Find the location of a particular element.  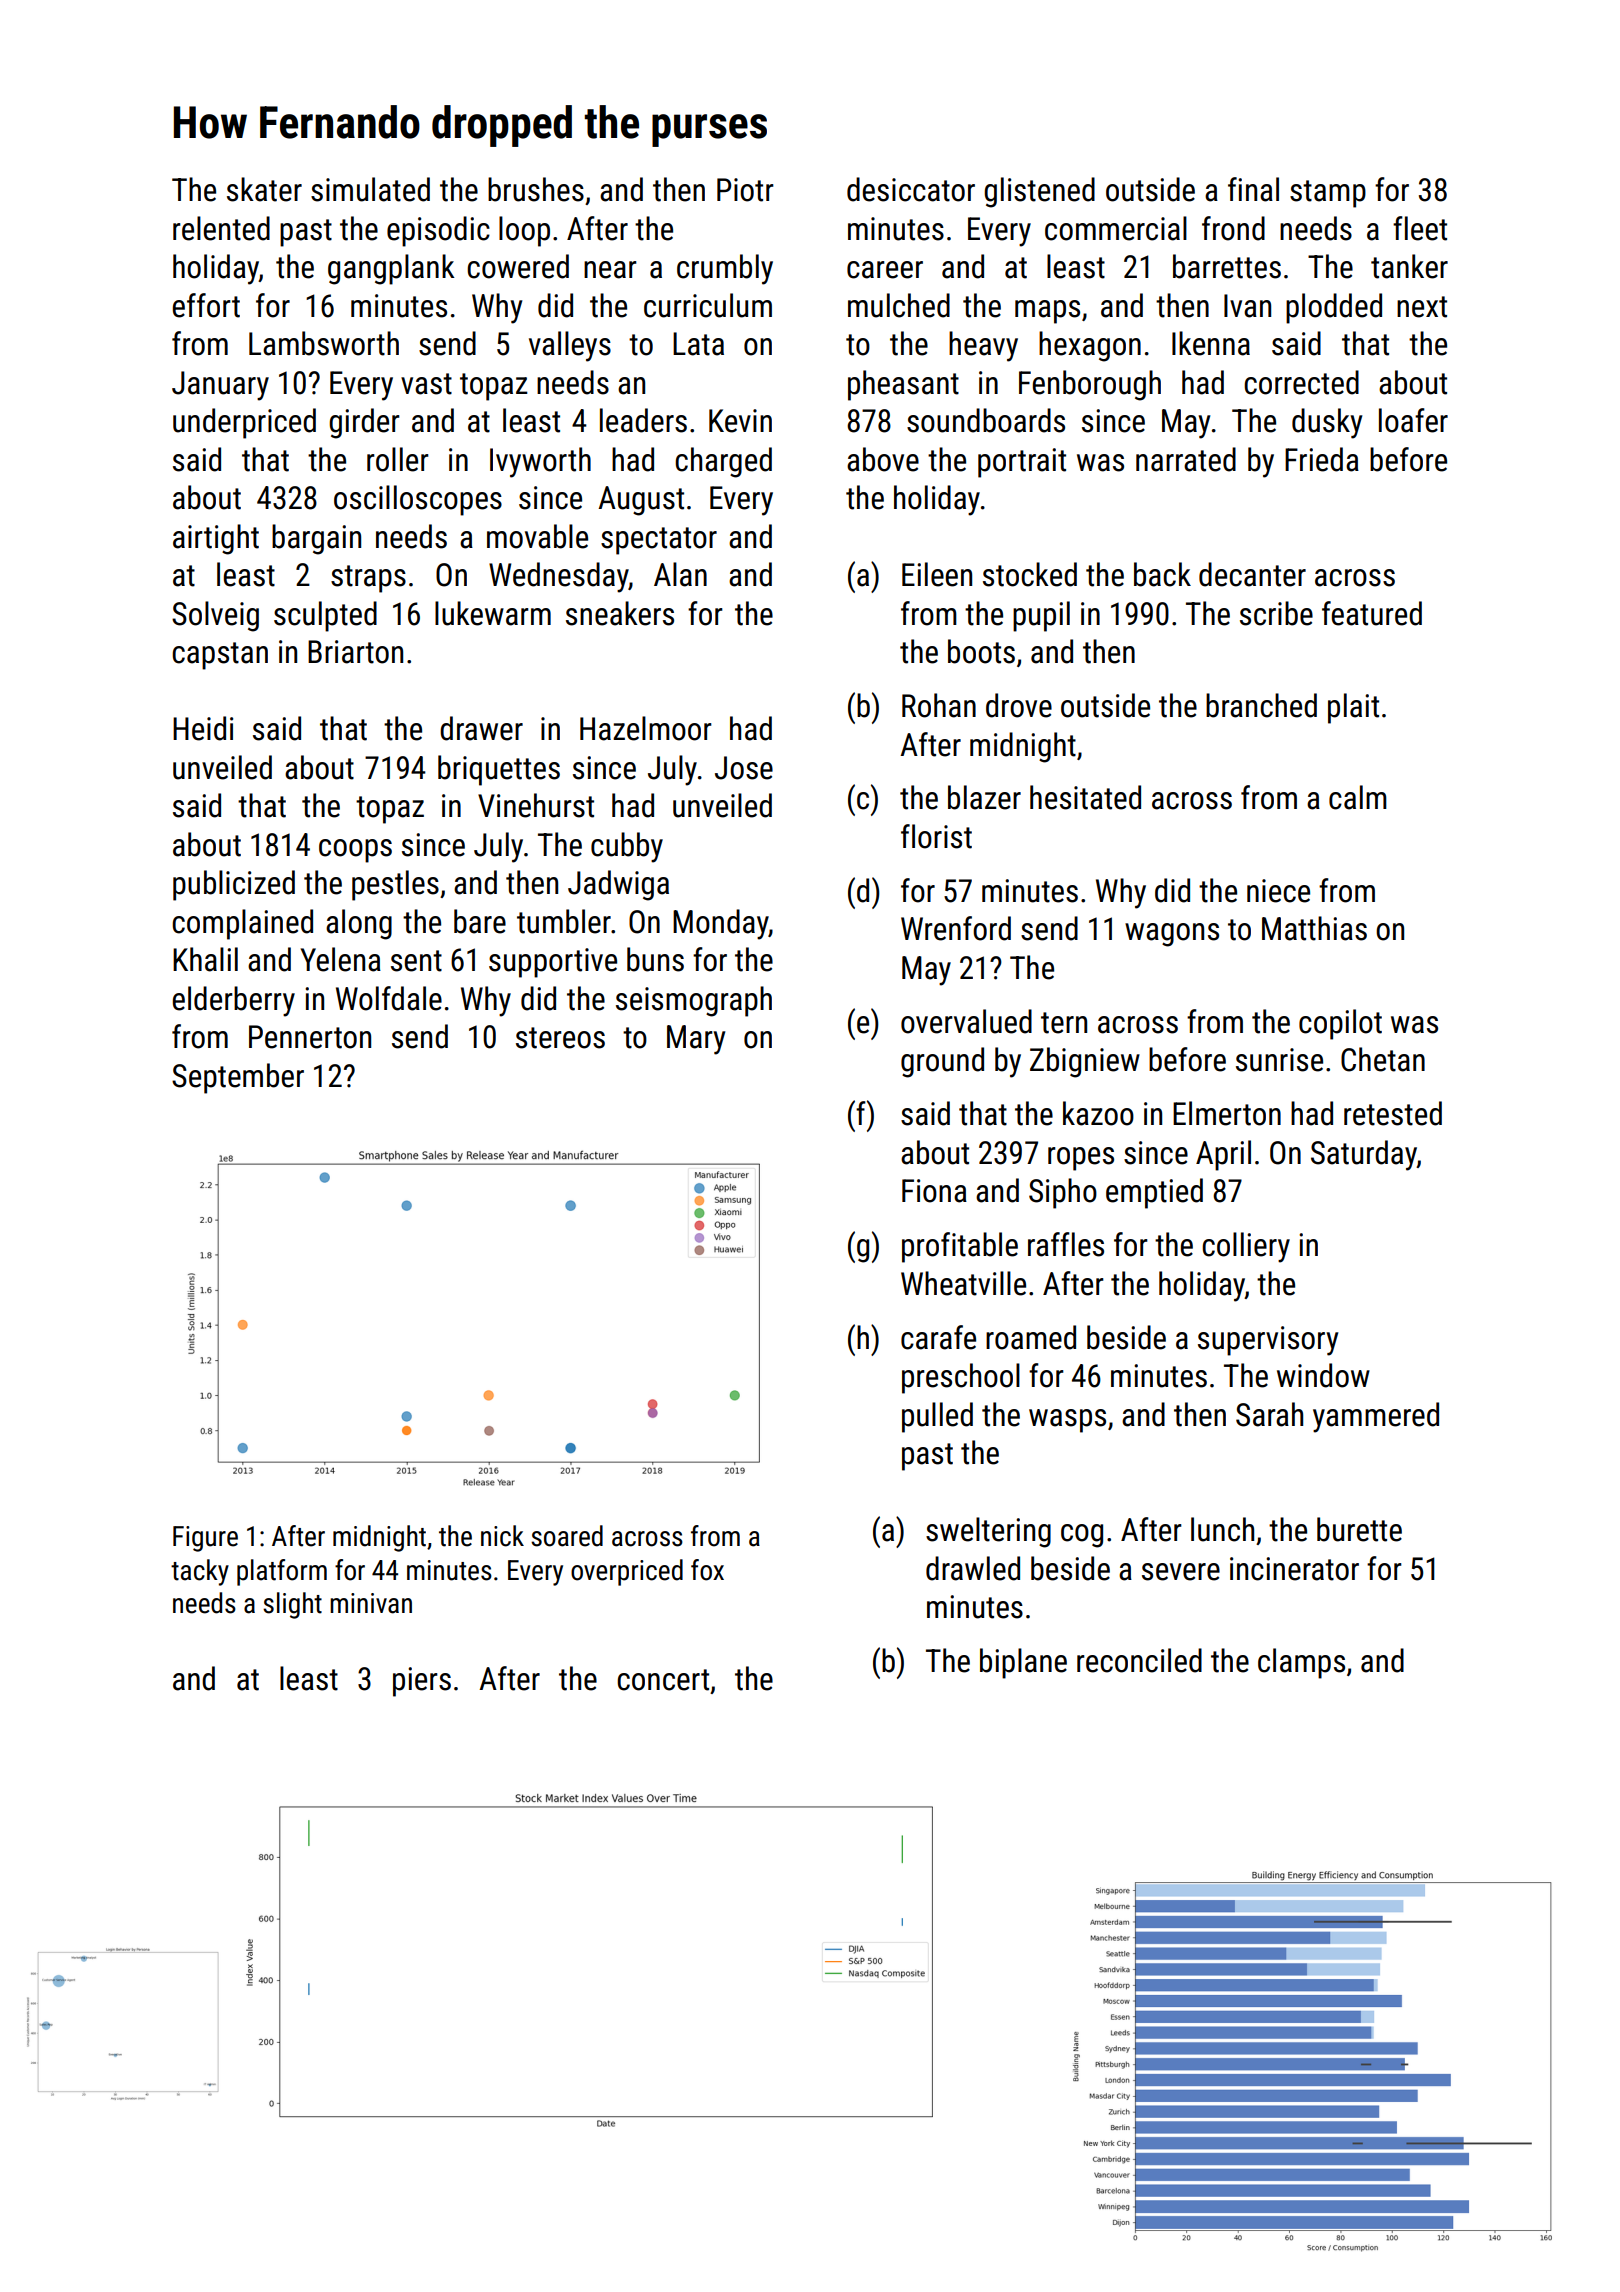

branched is located at coordinates (1261, 705).
